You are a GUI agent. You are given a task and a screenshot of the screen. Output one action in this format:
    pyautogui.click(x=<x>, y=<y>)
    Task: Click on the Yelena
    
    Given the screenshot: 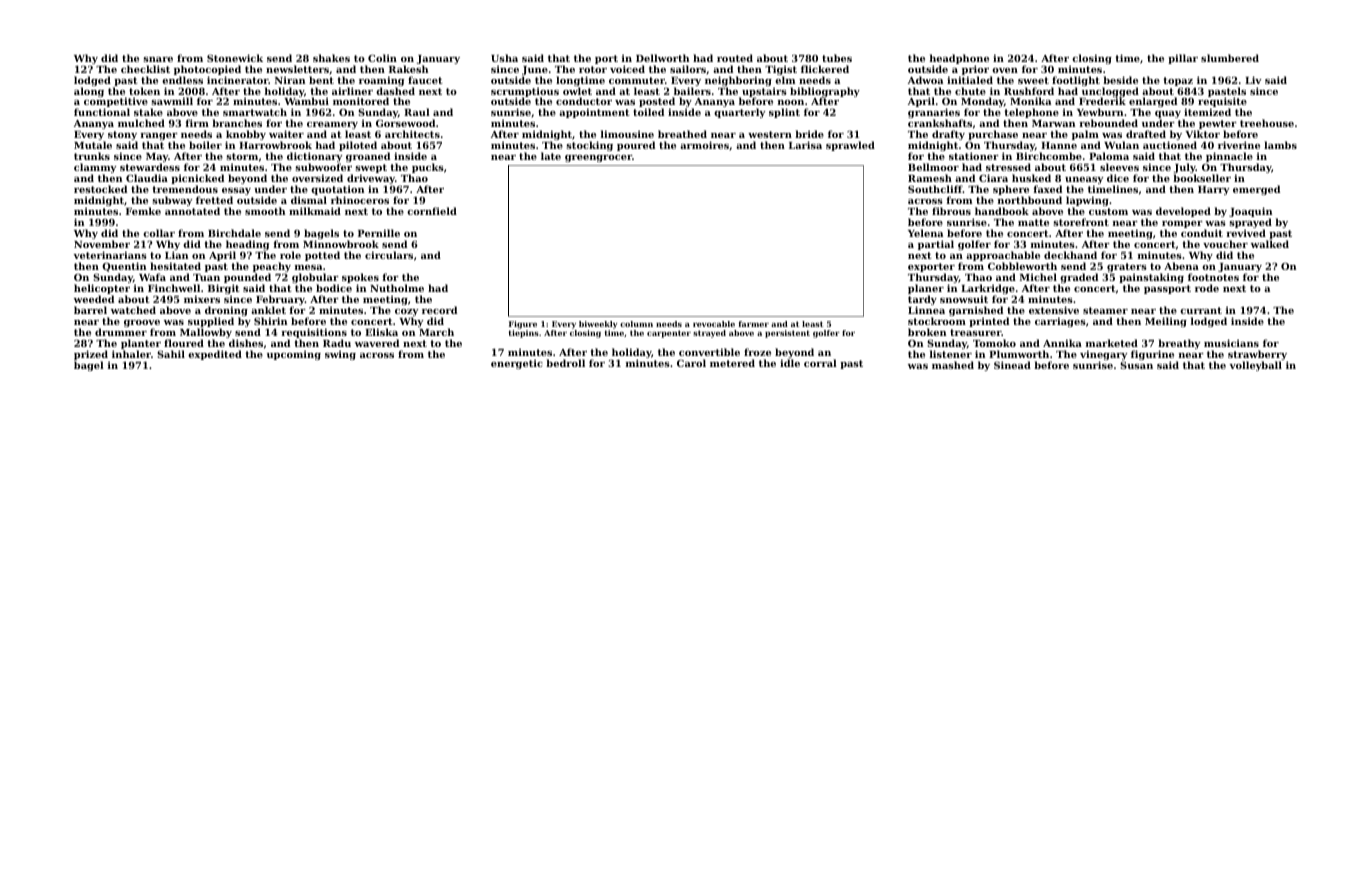 What is the action you would take?
    pyautogui.click(x=925, y=233)
